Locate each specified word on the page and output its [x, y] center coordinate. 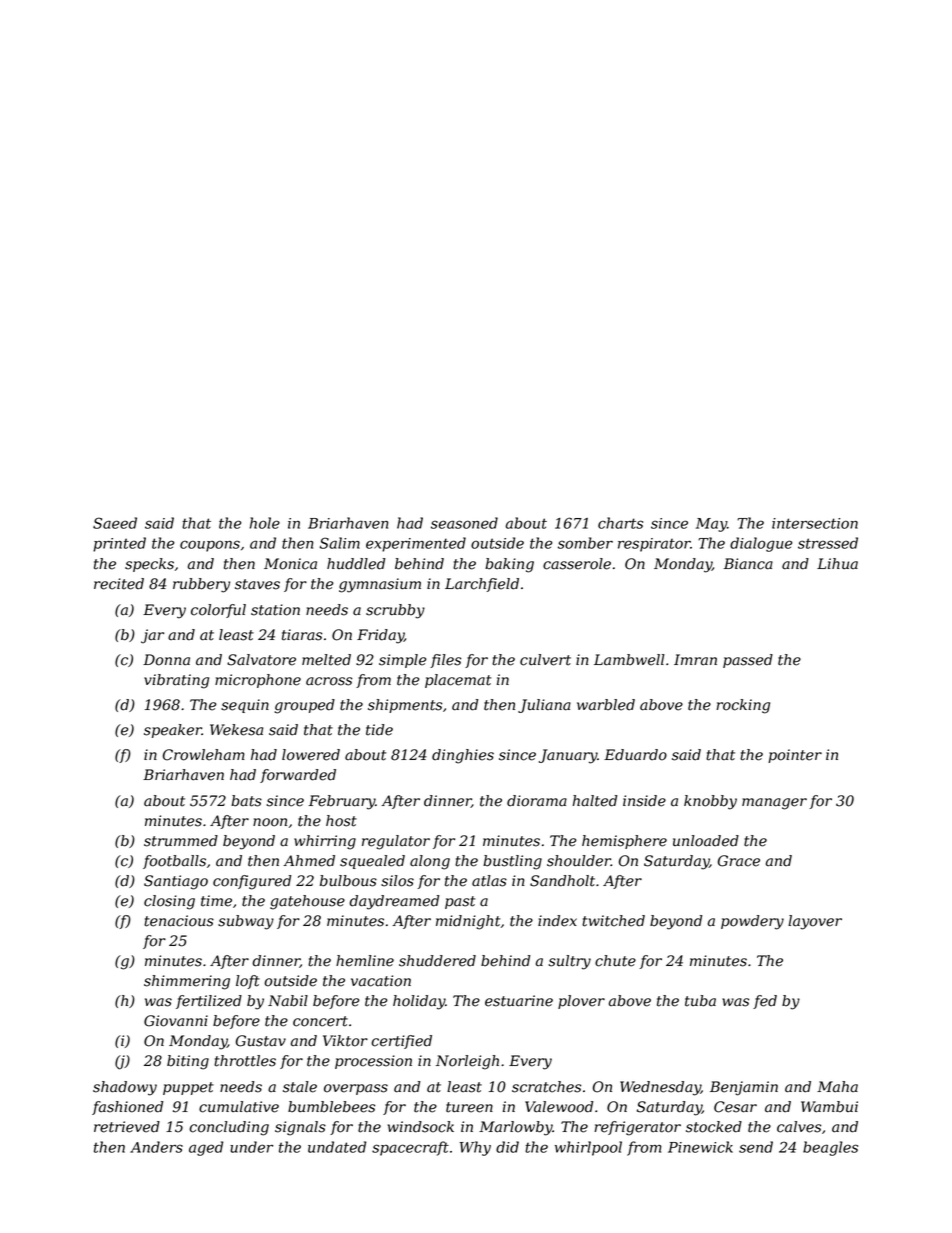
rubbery [201, 585]
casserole [577, 564]
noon [270, 822]
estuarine [519, 1001]
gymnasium [380, 585]
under [251, 1147]
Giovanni [176, 1021]
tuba [700, 1001]
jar [152, 636]
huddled [356, 564]
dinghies [463, 756]
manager [774, 804]
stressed [828, 543]
